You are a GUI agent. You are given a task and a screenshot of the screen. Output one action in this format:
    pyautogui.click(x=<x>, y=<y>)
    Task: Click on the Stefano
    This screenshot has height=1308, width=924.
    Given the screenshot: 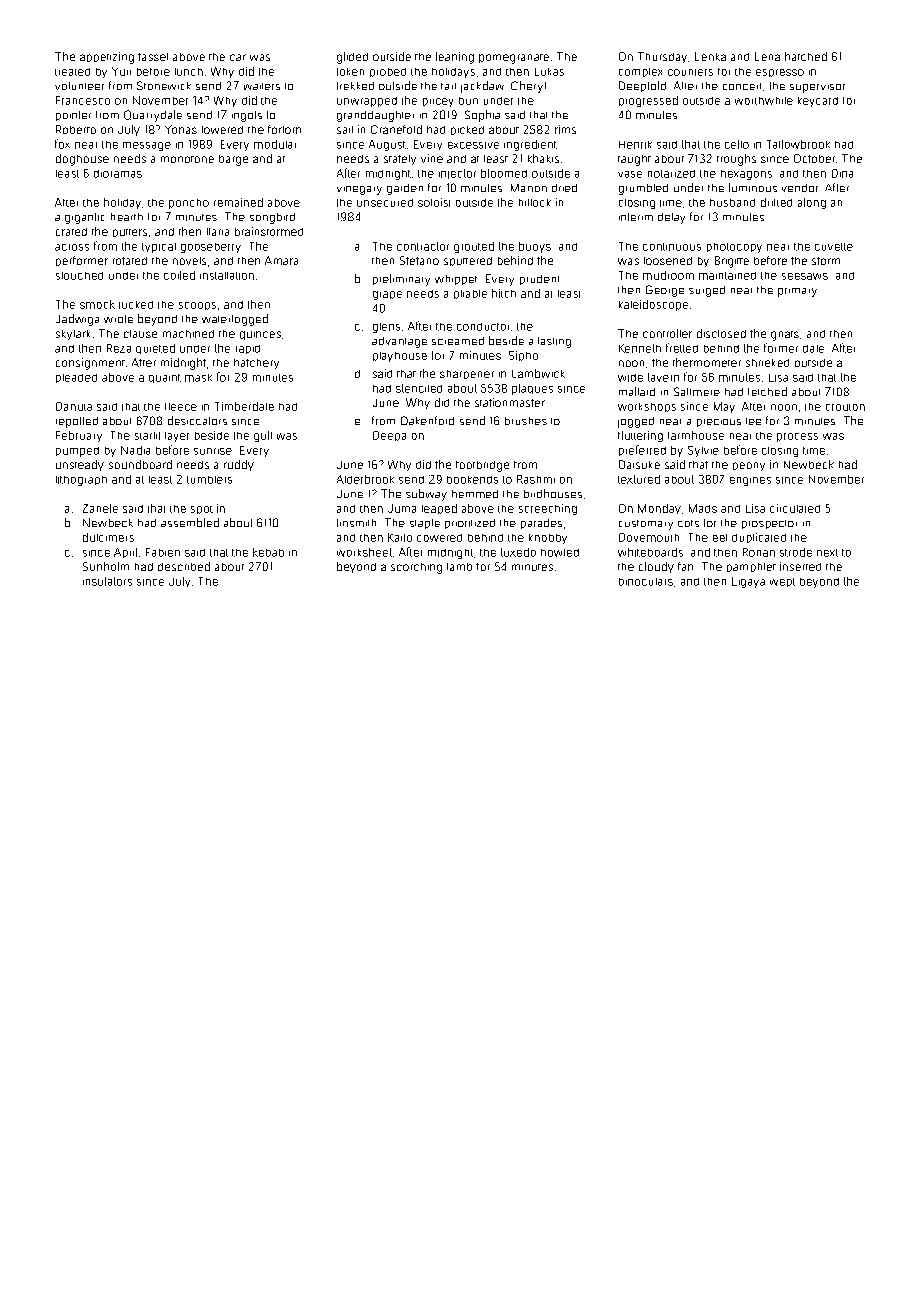 What is the action you would take?
    pyautogui.click(x=419, y=260)
